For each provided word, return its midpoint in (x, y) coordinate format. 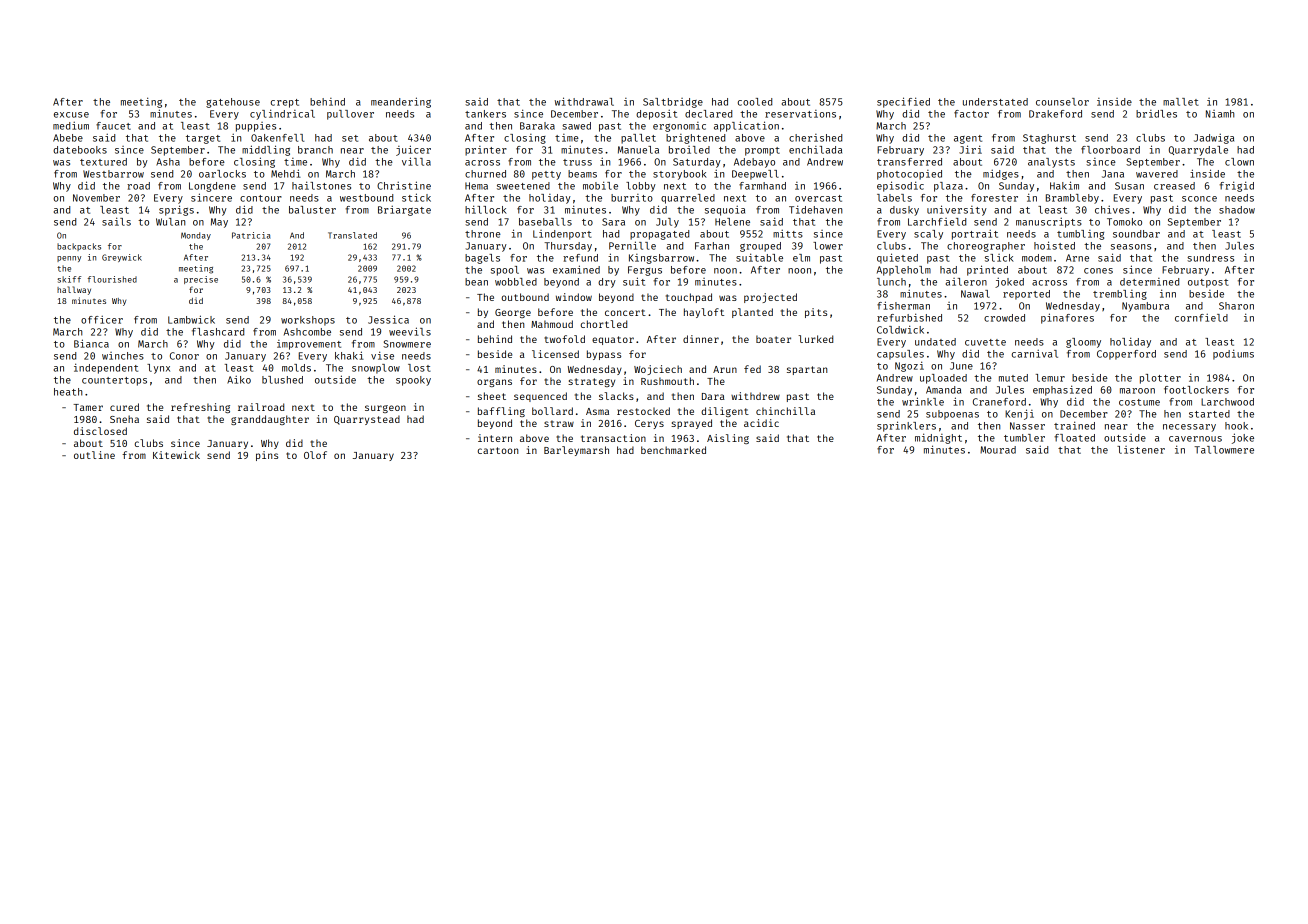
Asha (168, 162)
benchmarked (673, 450)
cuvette (985, 342)
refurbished (909, 317)
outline (94, 455)
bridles (1156, 114)
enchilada (815, 150)
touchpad (689, 298)
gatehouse (233, 103)
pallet (638, 139)
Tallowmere (1224, 450)
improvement (309, 345)
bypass (604, 355)
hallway (74, 290)
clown (1239, 162)
